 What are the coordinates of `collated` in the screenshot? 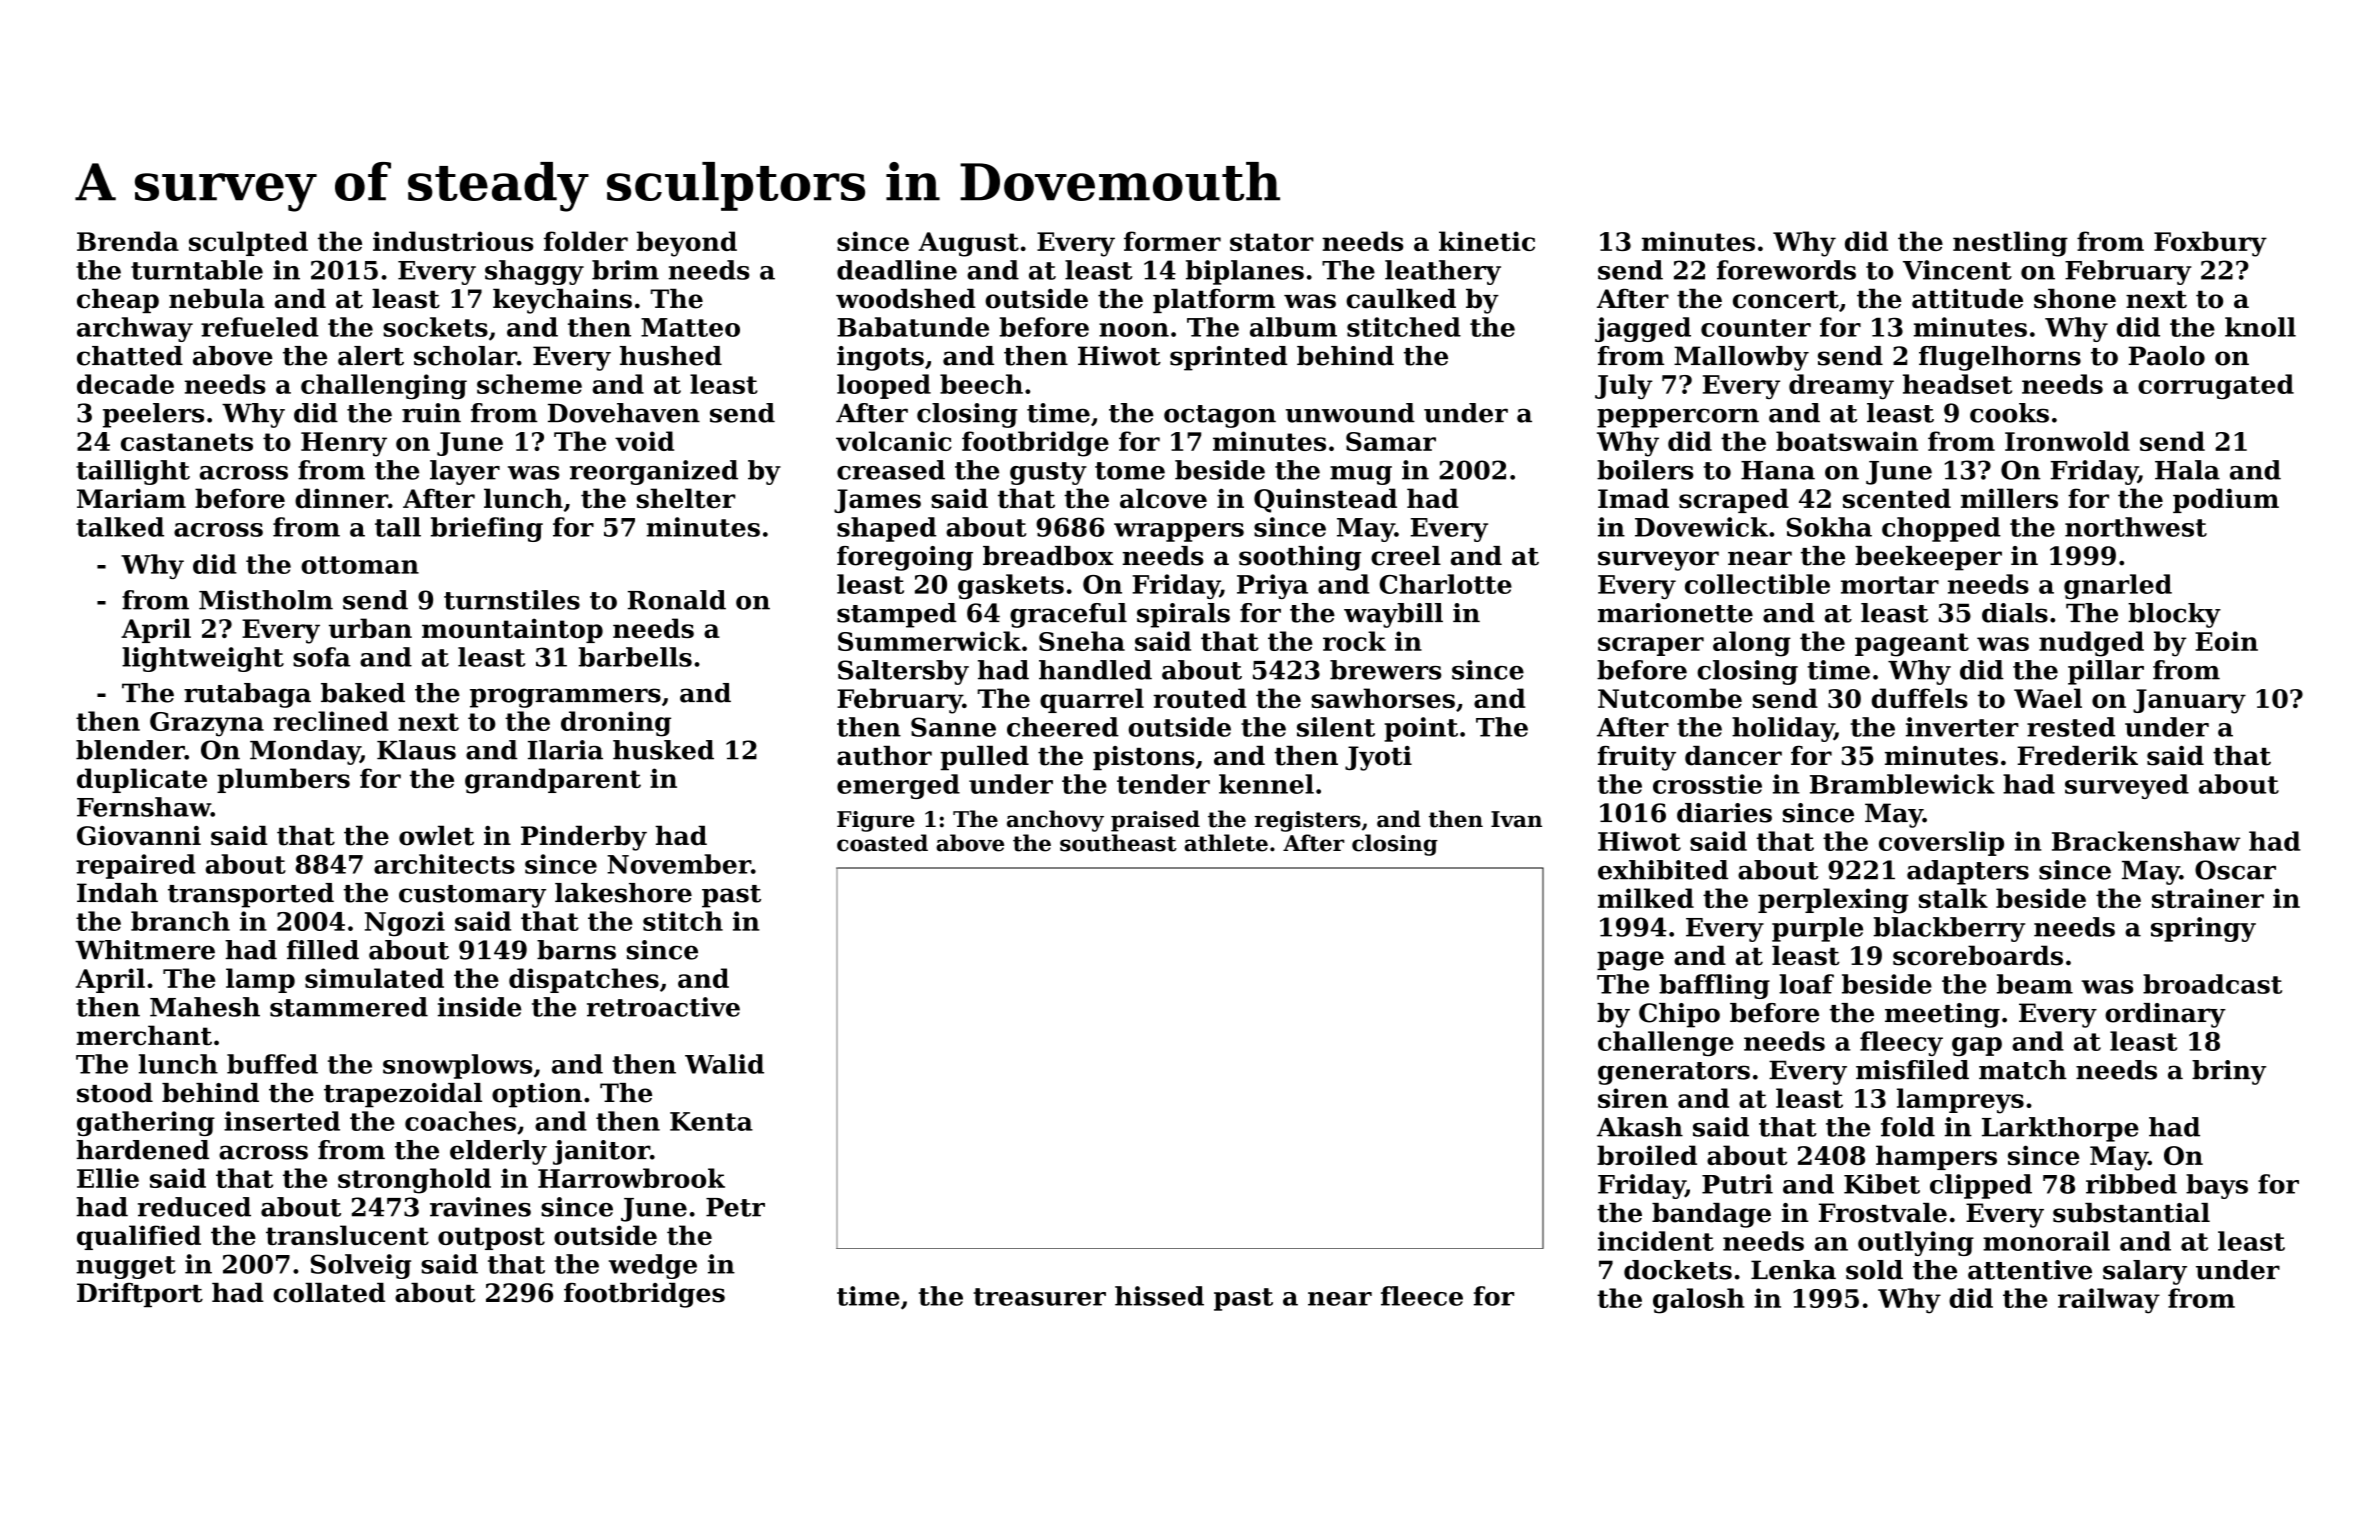 It's located at (329, 1293).
